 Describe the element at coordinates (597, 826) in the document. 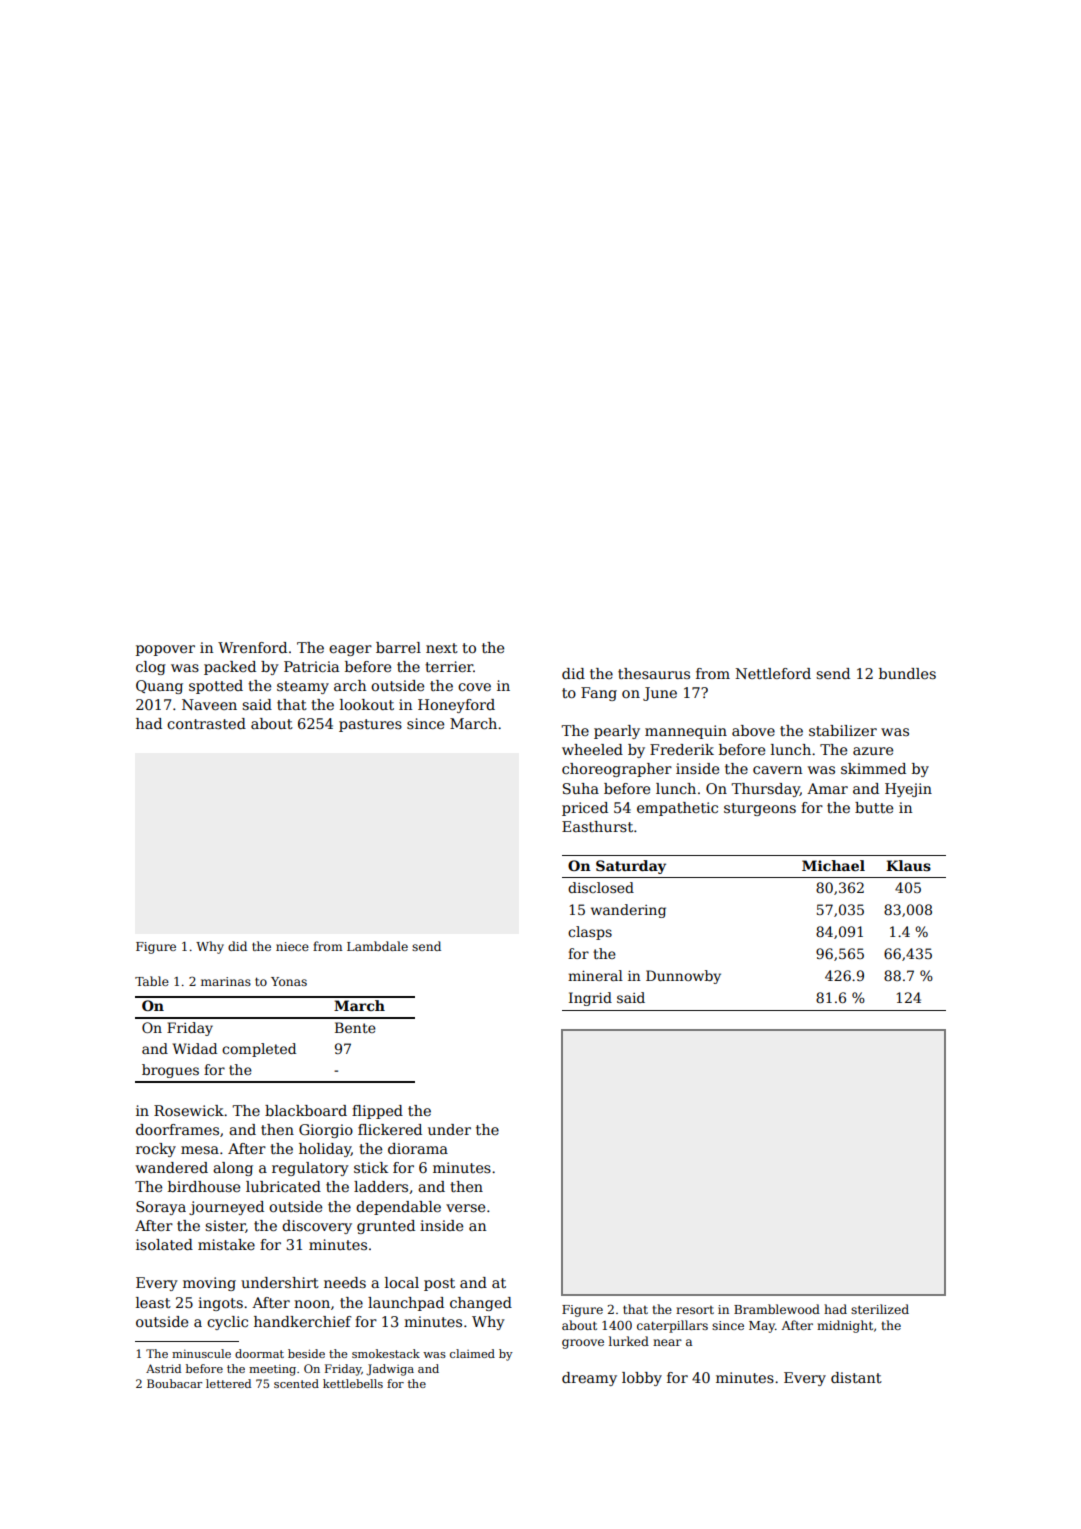

I see `Easthurst` at that location.
